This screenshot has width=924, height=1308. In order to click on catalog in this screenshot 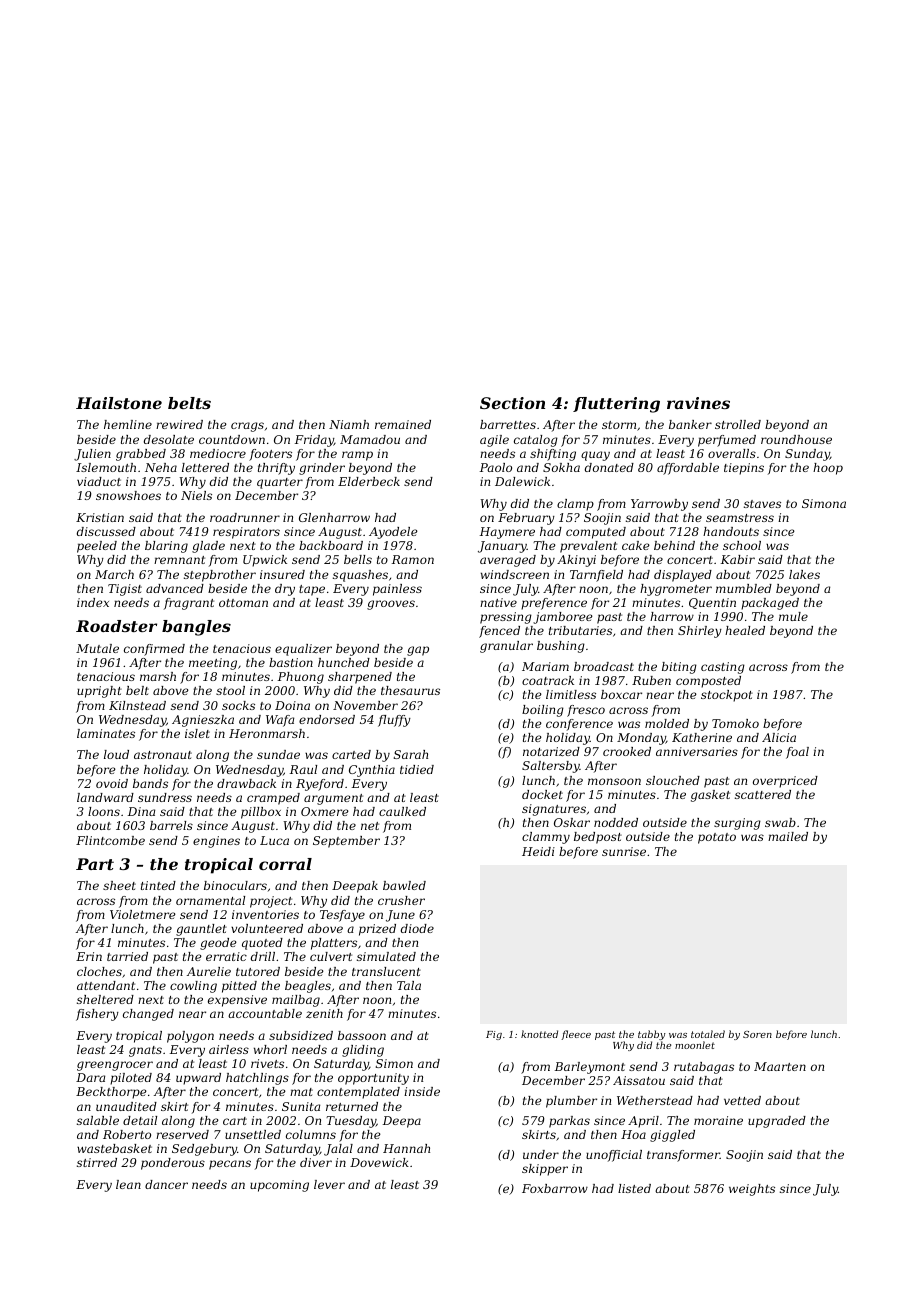, I will do `click(536, 441)`.
